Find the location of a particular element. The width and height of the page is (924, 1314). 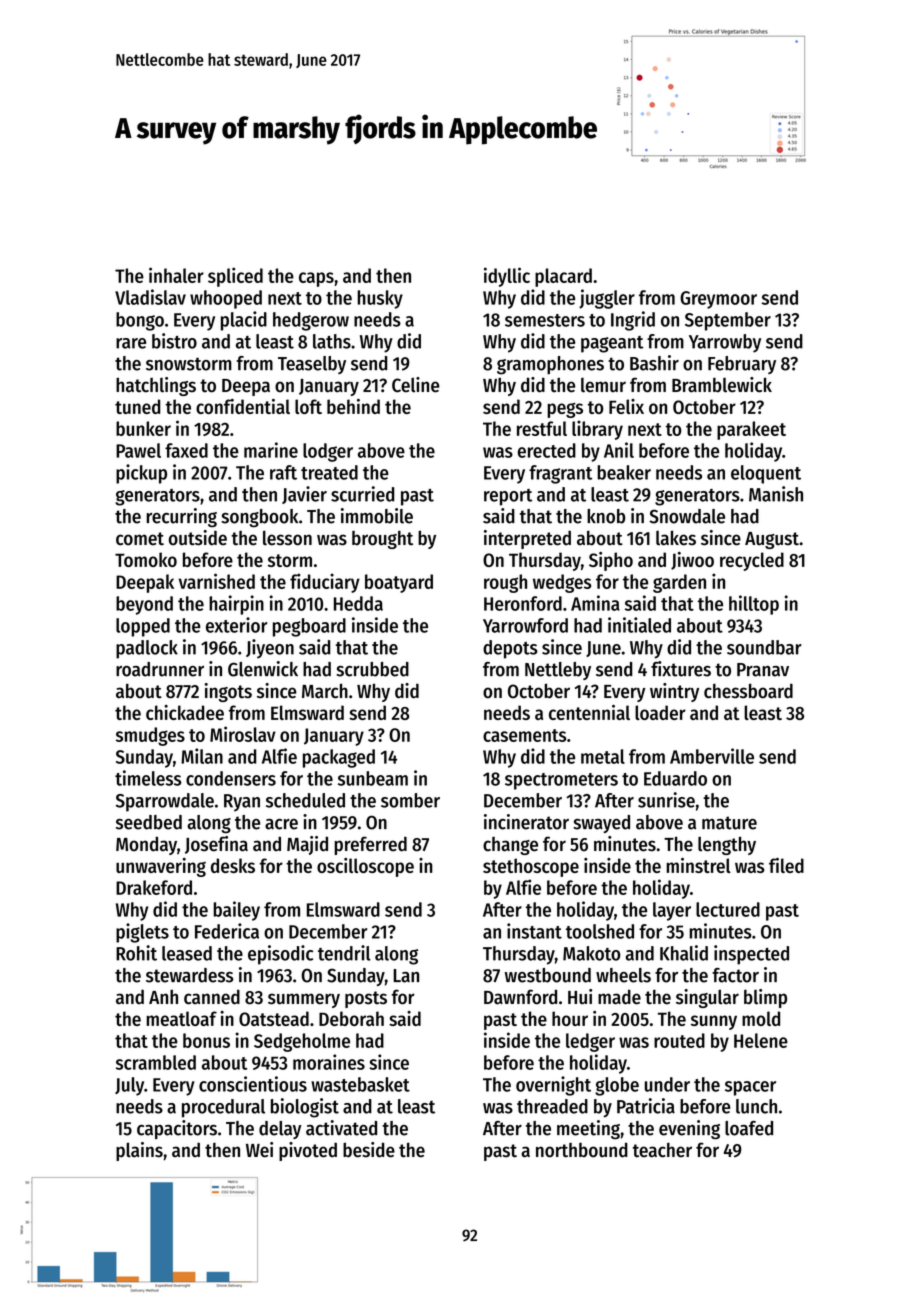

placid is located at coordinates (244, 321).
